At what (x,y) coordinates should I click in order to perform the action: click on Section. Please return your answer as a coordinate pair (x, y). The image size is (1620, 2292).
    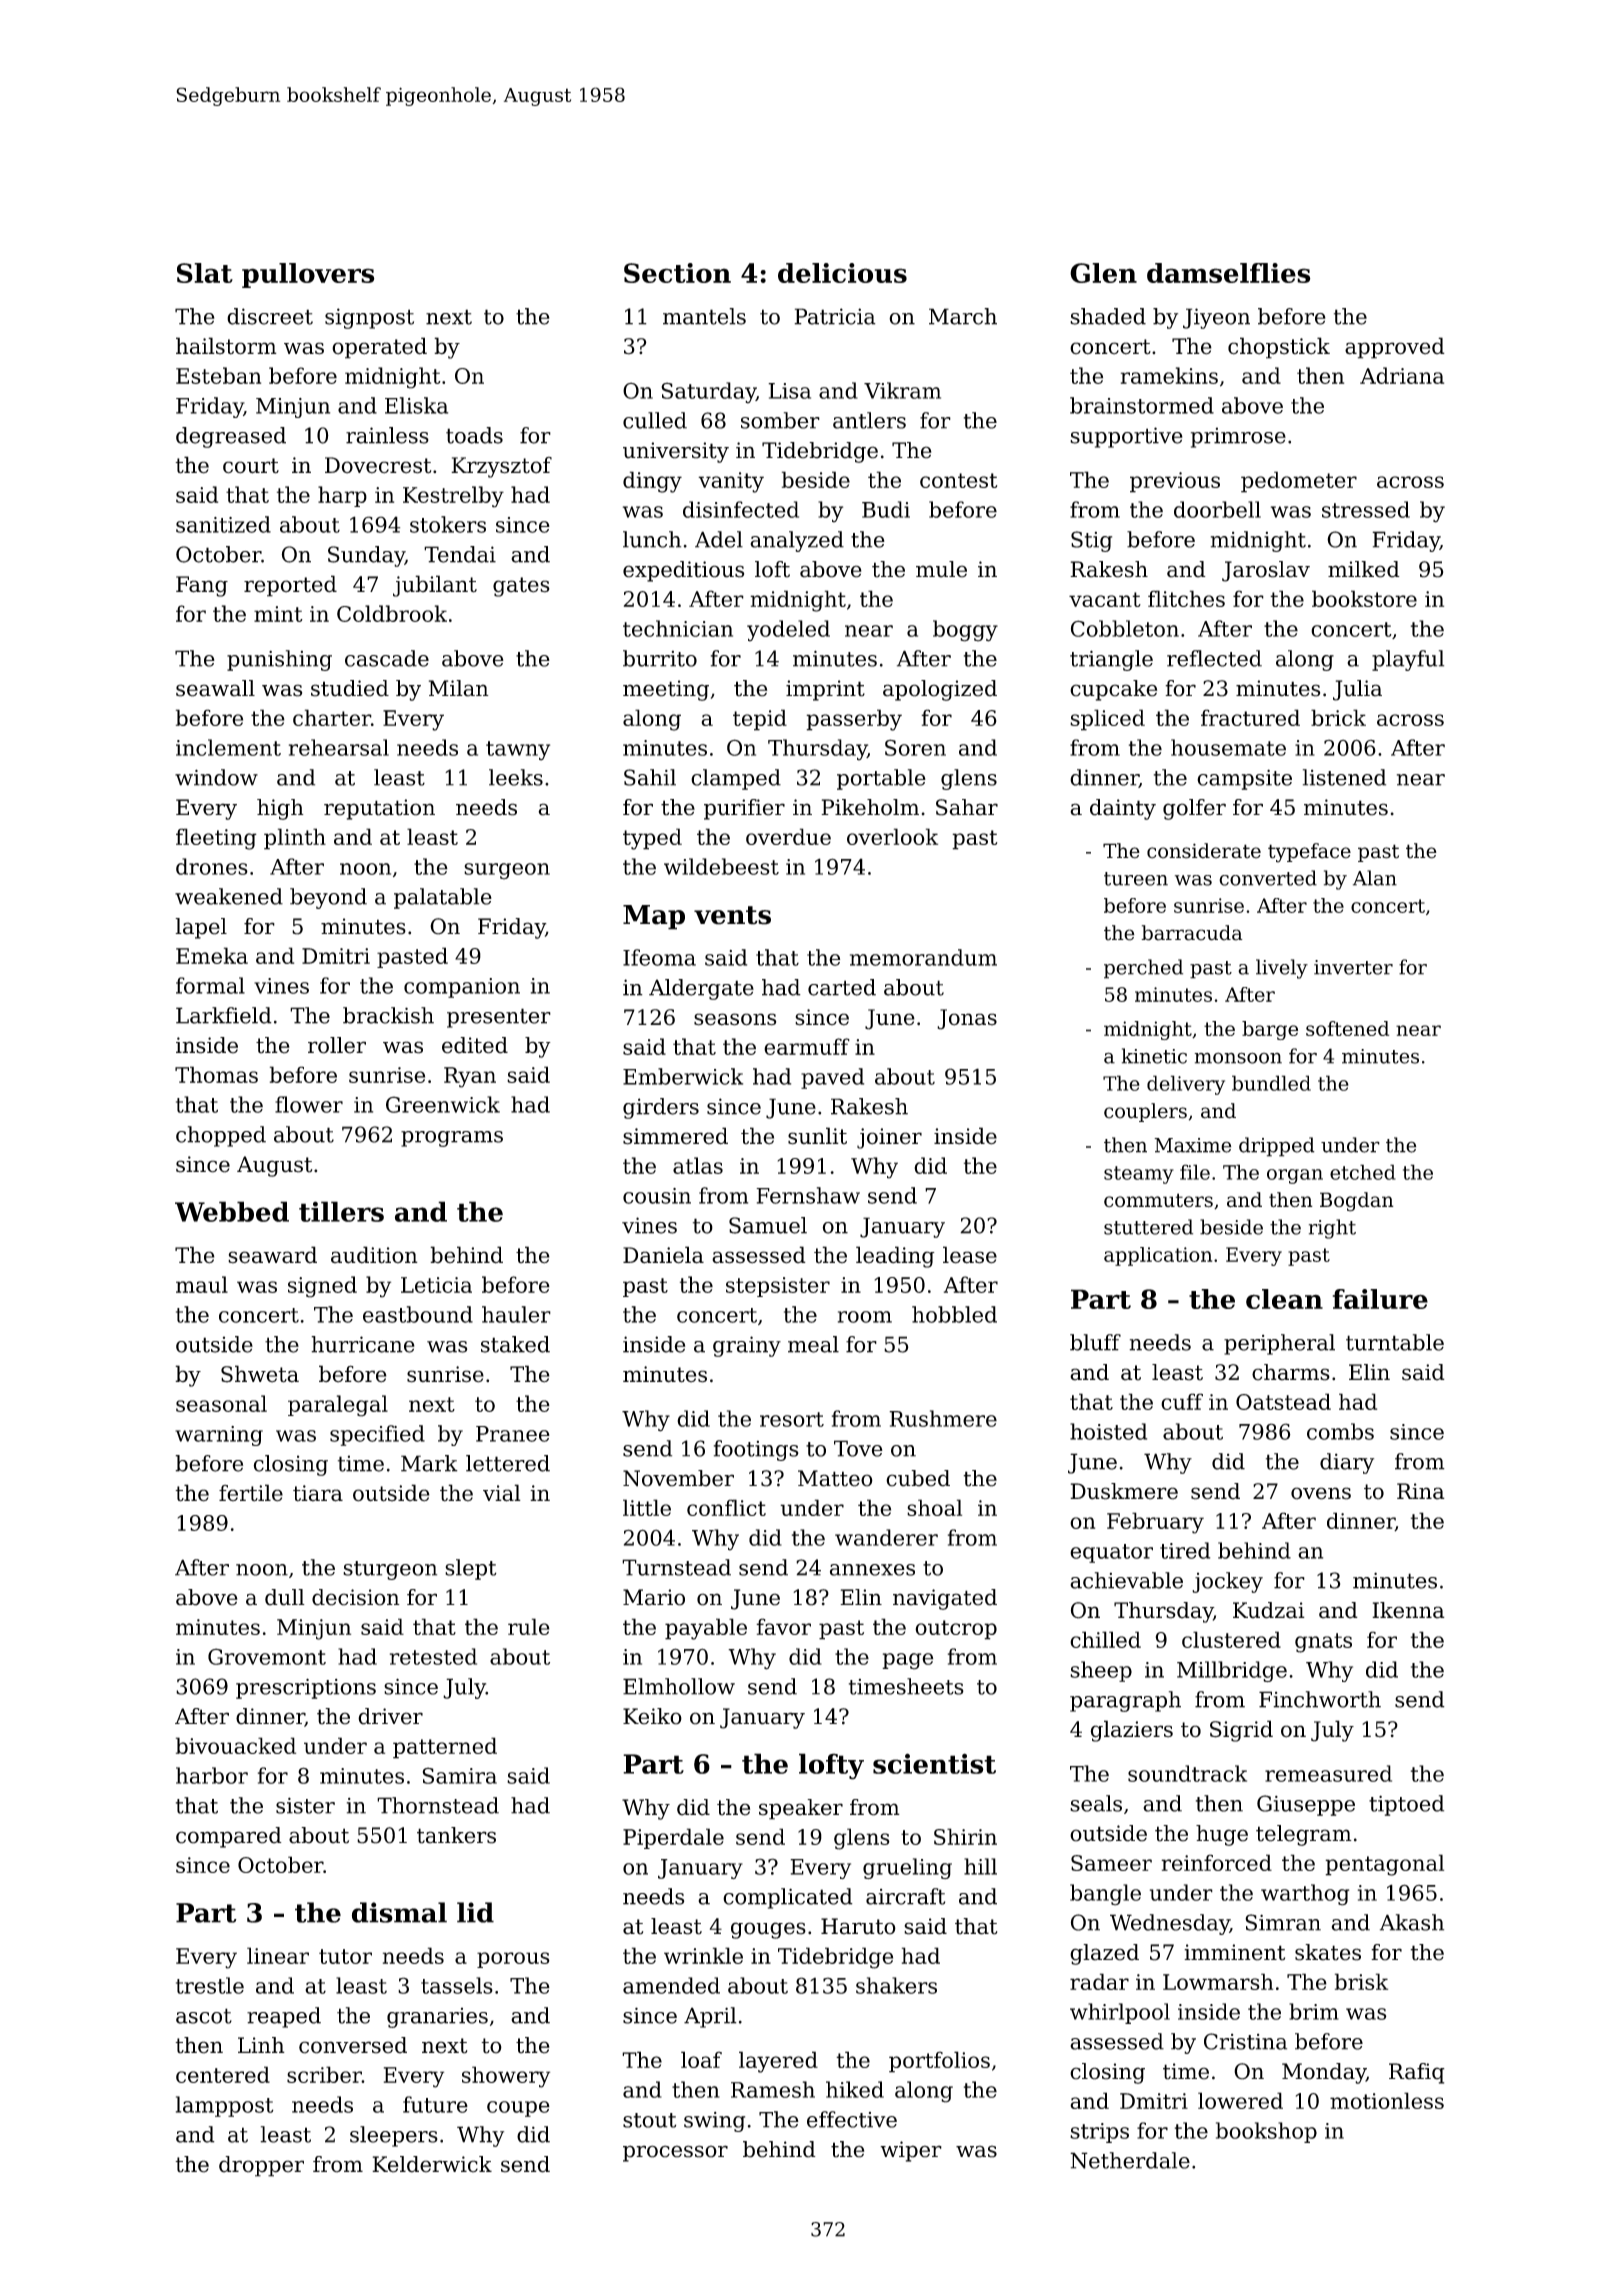
    Looking at the image, I should click on (677, 273).
